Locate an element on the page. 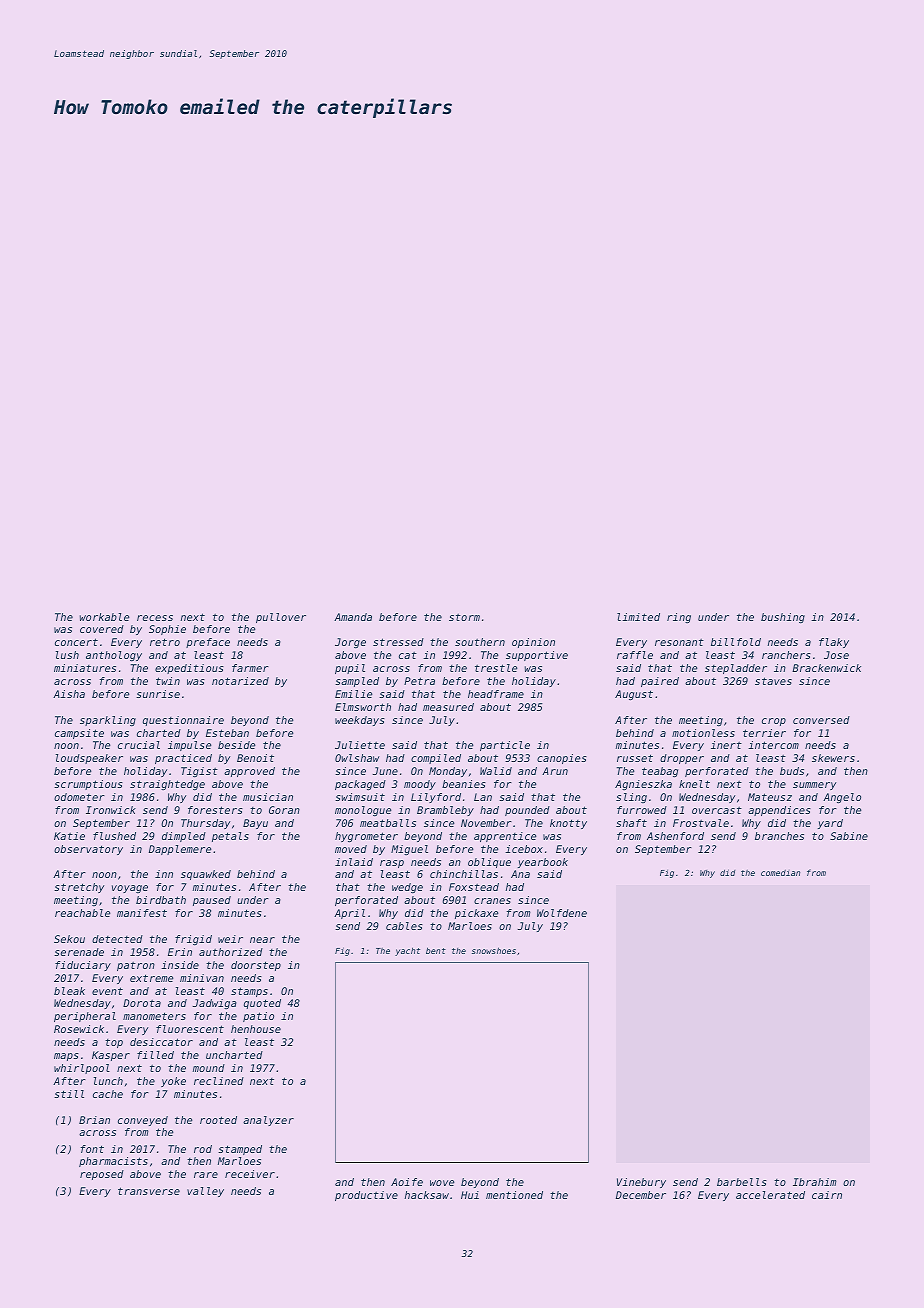 This image has width=924, height=1308. yacht is located at coordinates (407, 951).
